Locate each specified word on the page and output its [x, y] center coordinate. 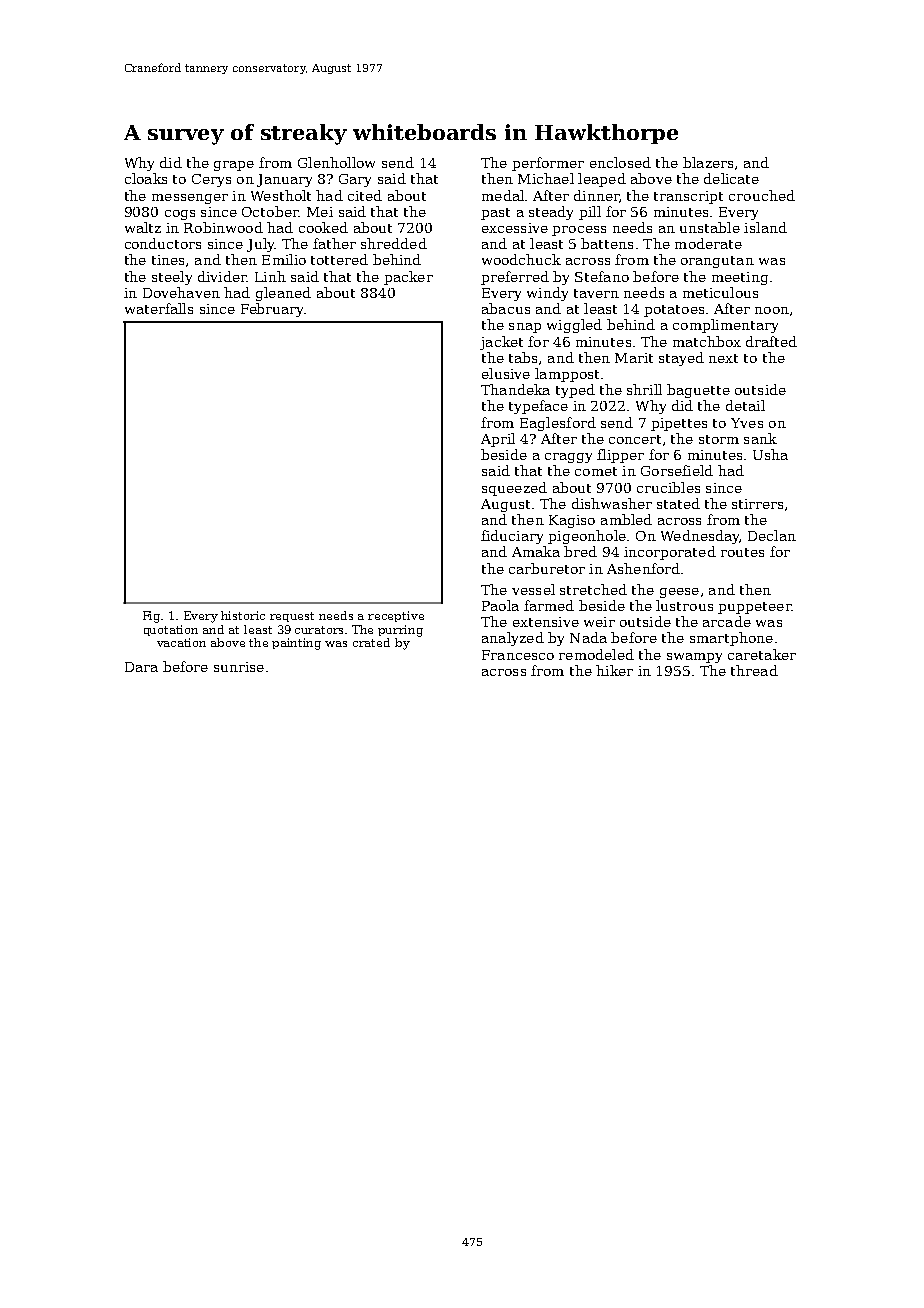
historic [243, 615]
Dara [141, 667]
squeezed [514, 489]
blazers [708, 162]
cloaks [146, 178]
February [272, 310]
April [498, 440]
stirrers [757, 504]
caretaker [762, 654]
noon [772, 310]
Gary [355, 180]
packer [408, 278]
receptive [396, 616]
